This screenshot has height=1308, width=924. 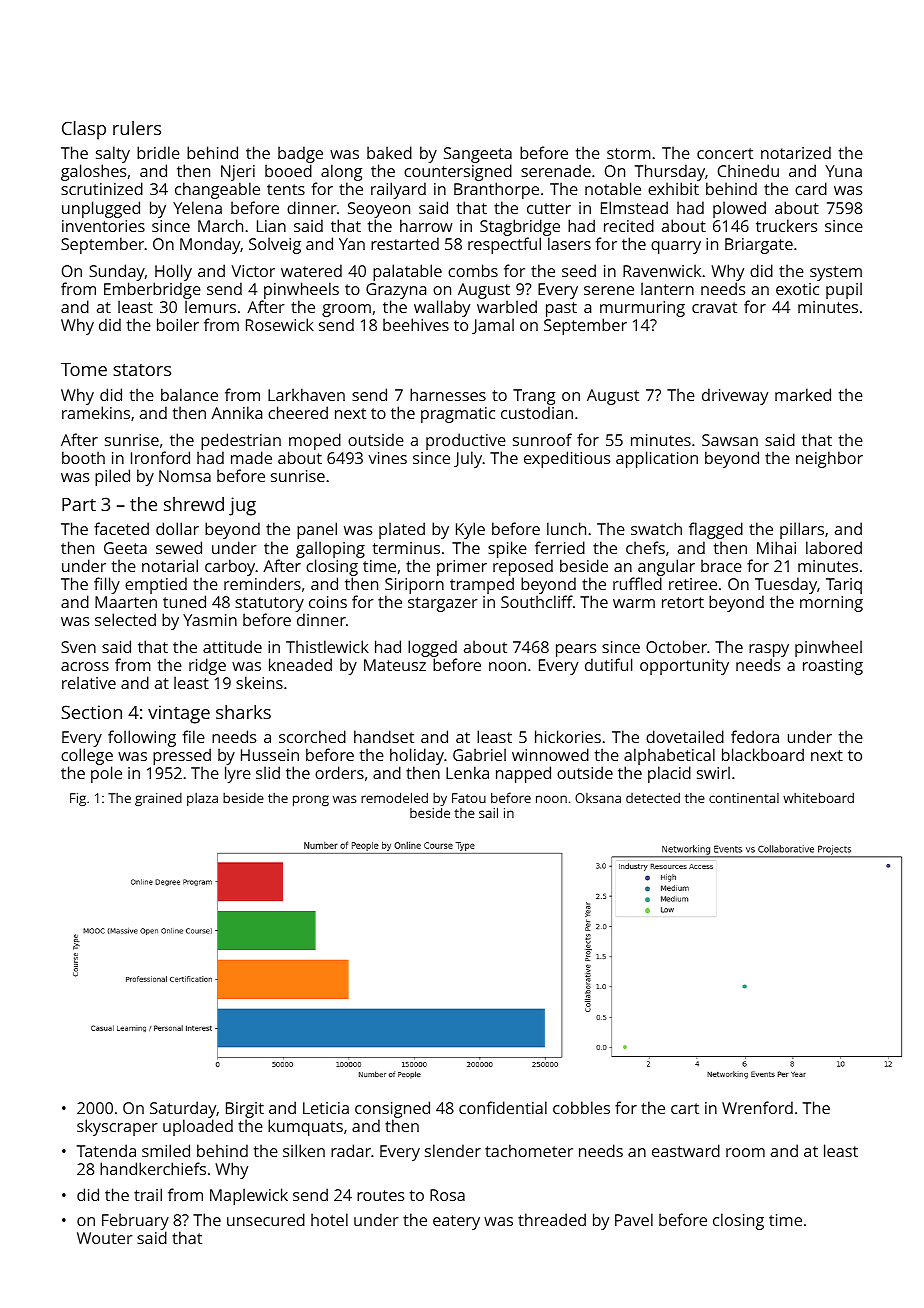 What do you see at coordinates (198, 1127) in the screenshot?
I see `uploaded` at bounding box center [198, 1127].
